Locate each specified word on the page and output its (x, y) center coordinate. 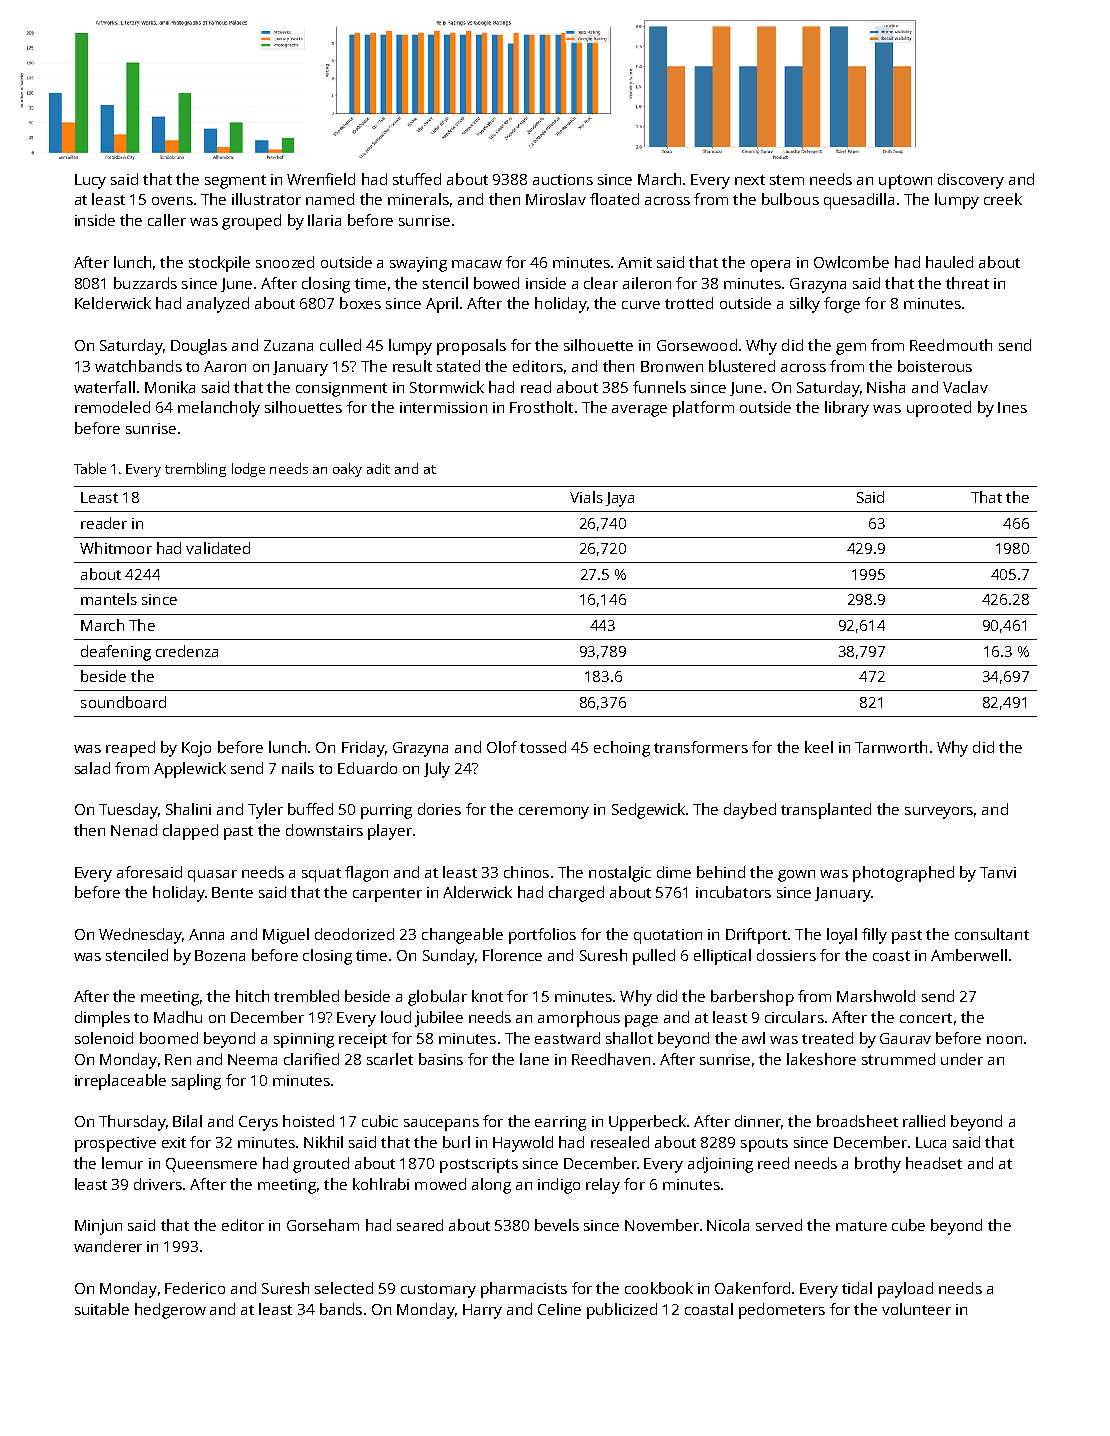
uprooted (939, 409)
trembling (195, 470)
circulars (794, 1017)
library (847, 409)
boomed (169, 1038)
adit (378, 468)
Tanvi (998, 872)
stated (458, 366)
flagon (366, 874)
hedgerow (170, 1311)
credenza (187, 651)
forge (842, 305)
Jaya (620, 499)
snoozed (285, 262)
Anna (206, 934)
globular (437, 998)
